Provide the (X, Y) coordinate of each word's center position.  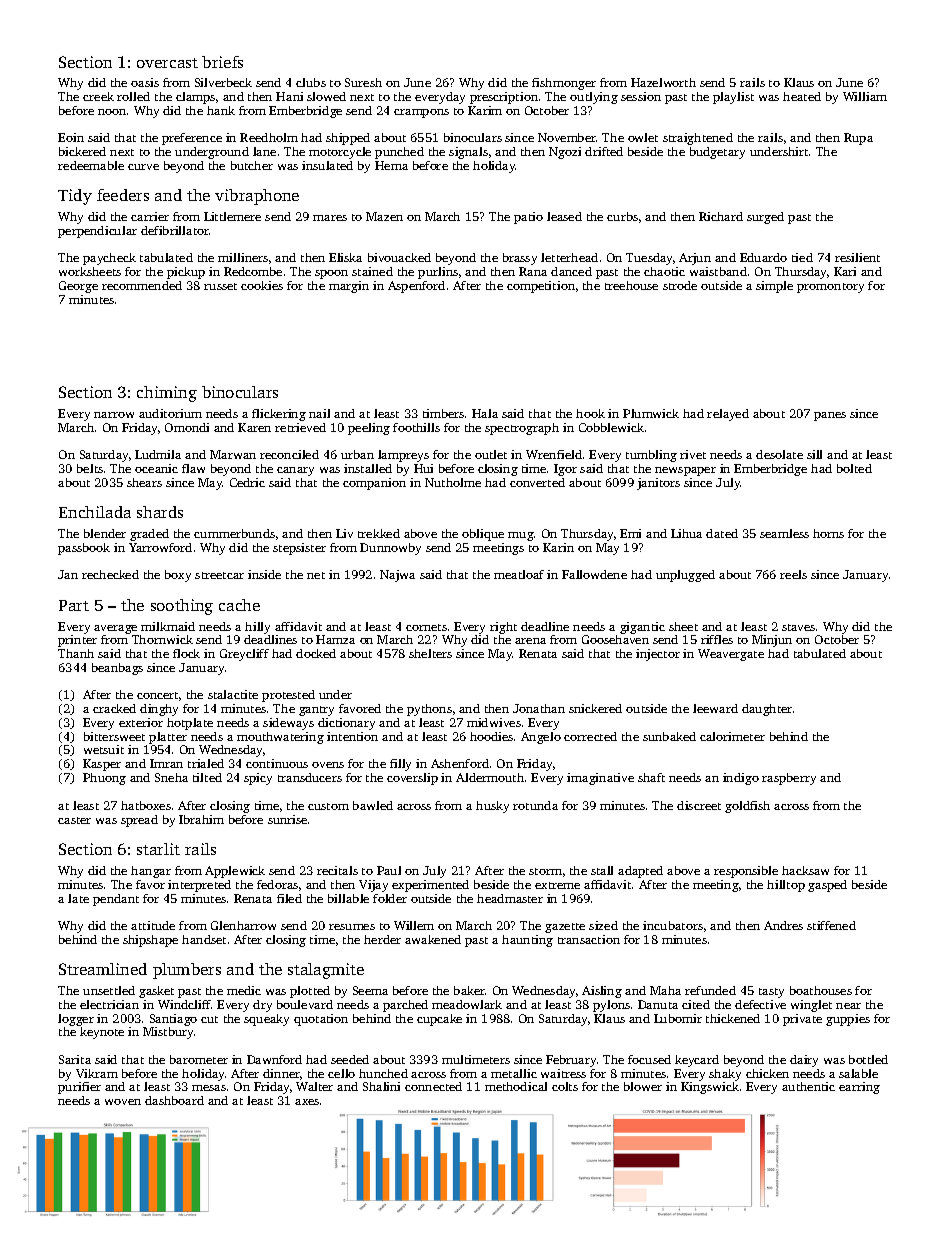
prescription (504, 98)
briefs (222, 62)
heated (802, 96)
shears (144, 482)
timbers (443, 413)
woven (123, 1102)
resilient (857, 257)
